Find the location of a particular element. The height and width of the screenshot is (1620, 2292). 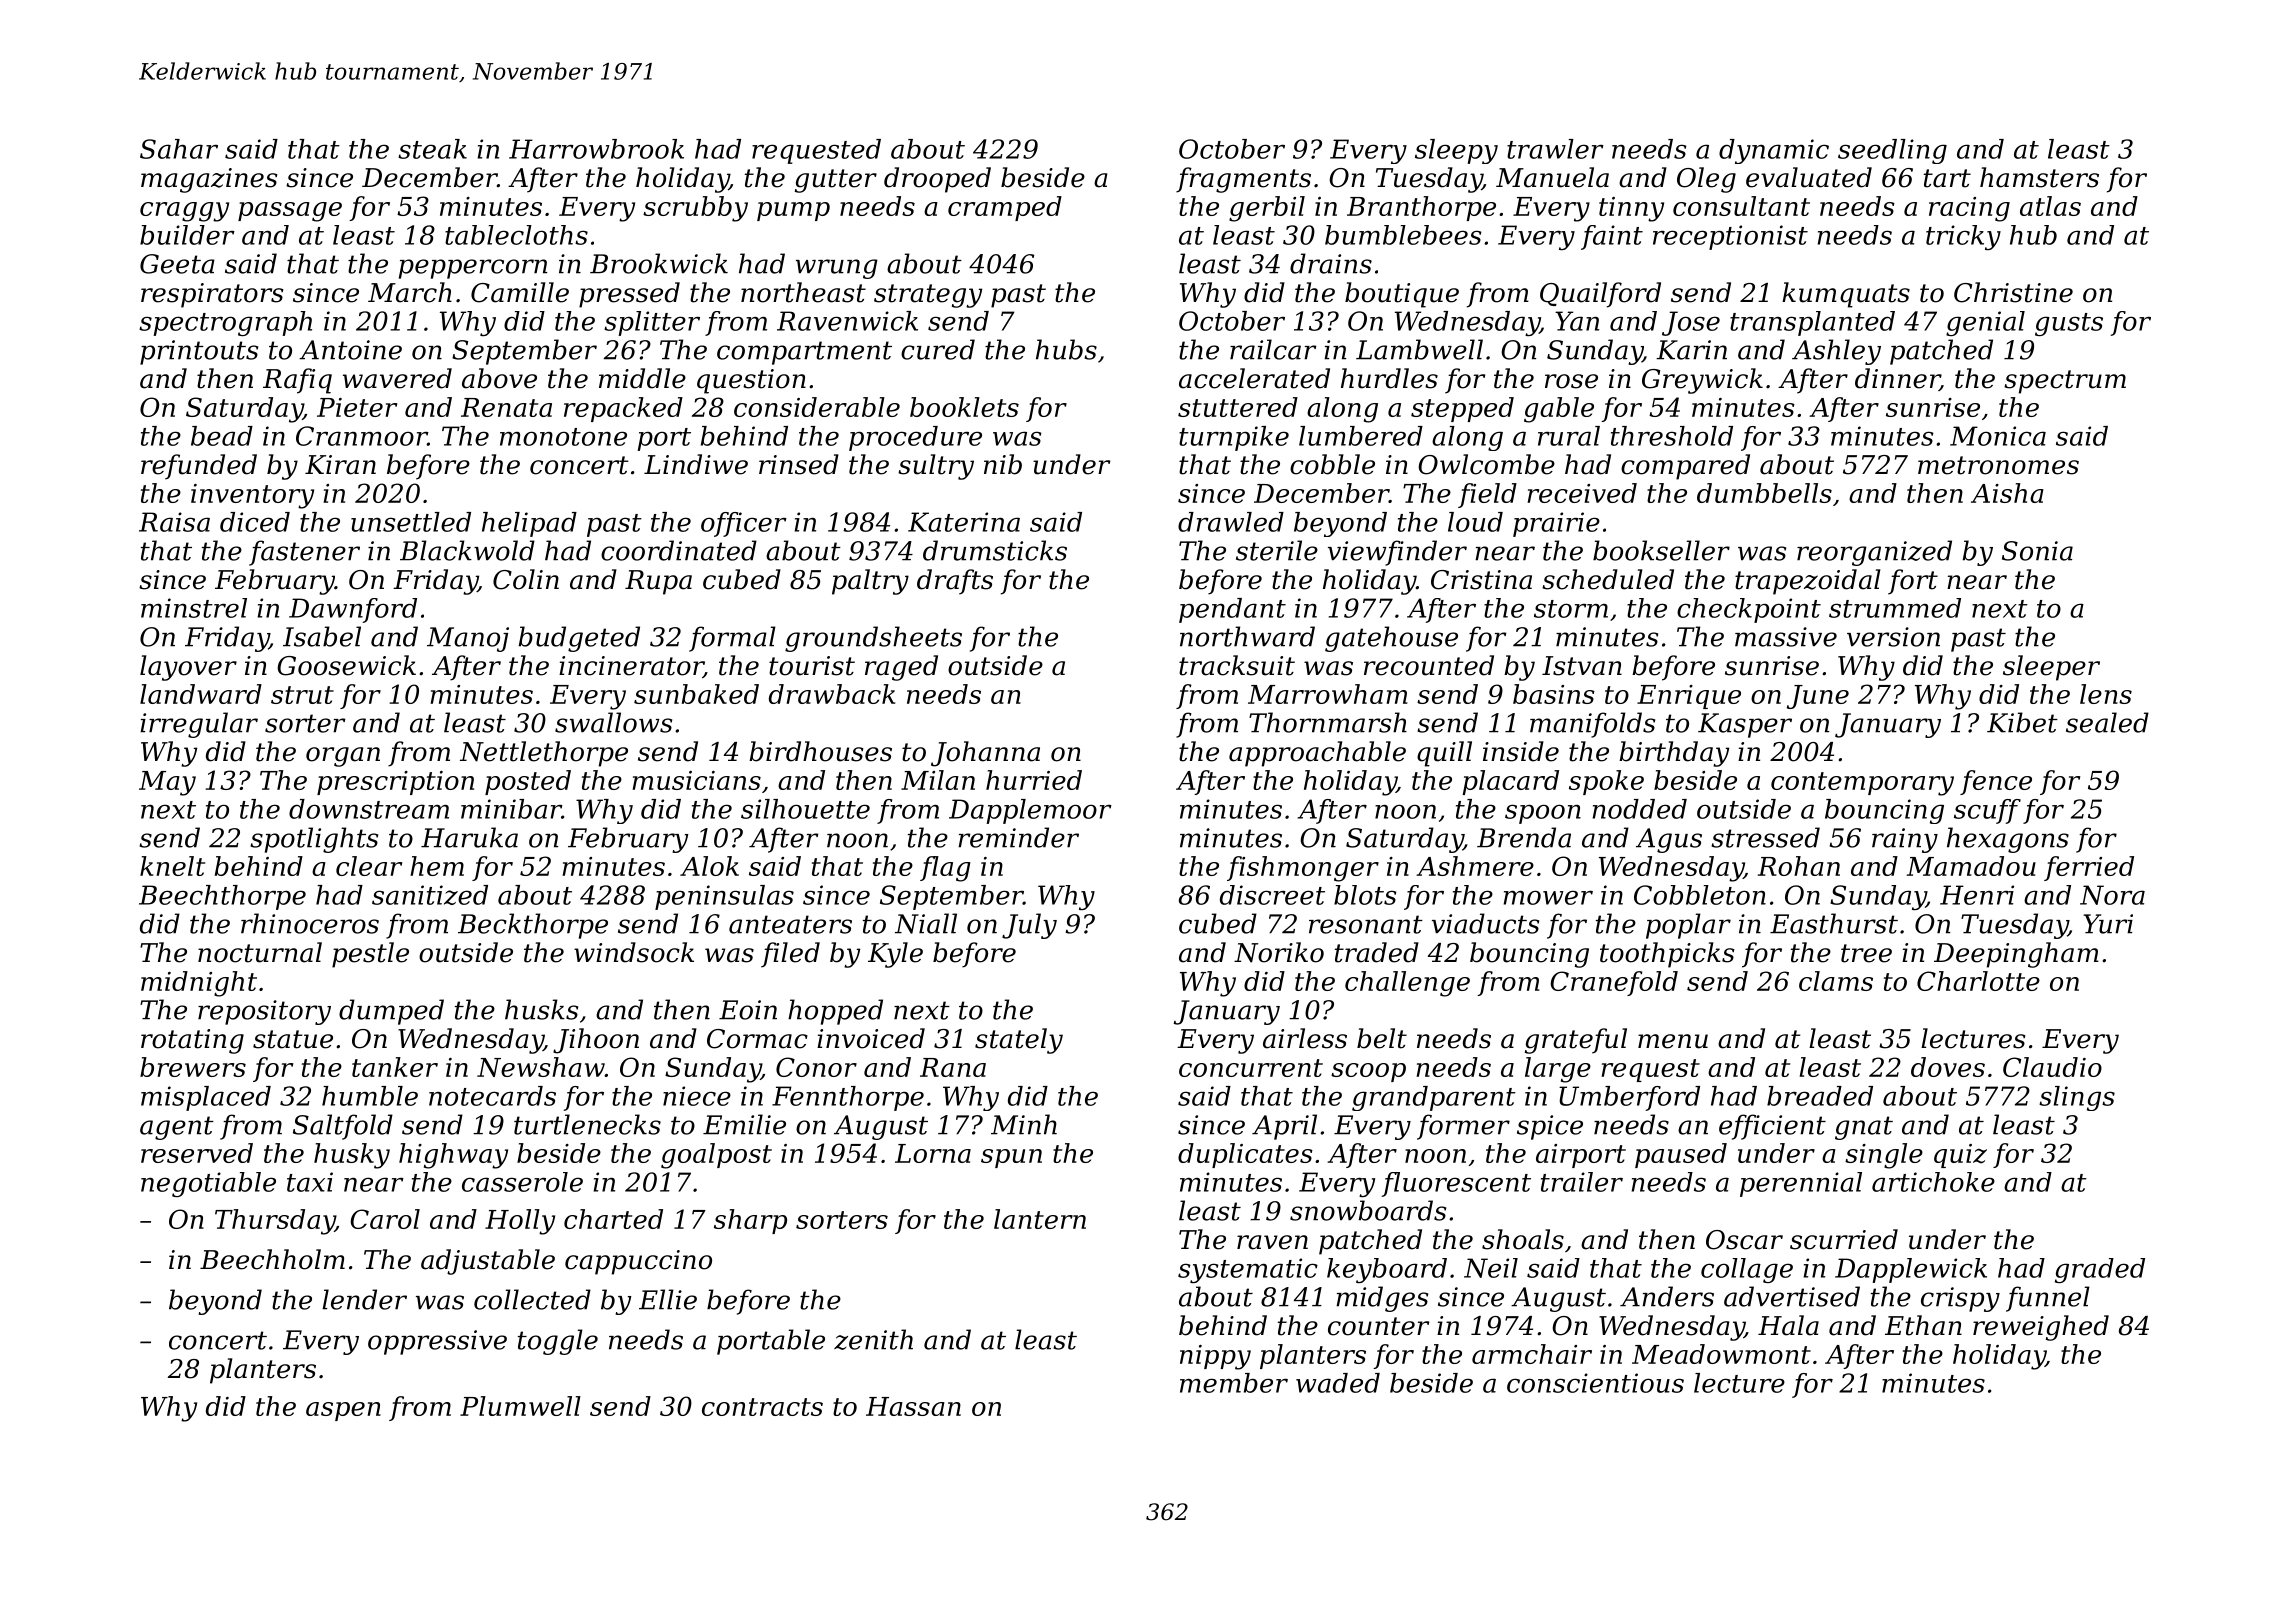

boutique is located at coordinates (1402, 295).
